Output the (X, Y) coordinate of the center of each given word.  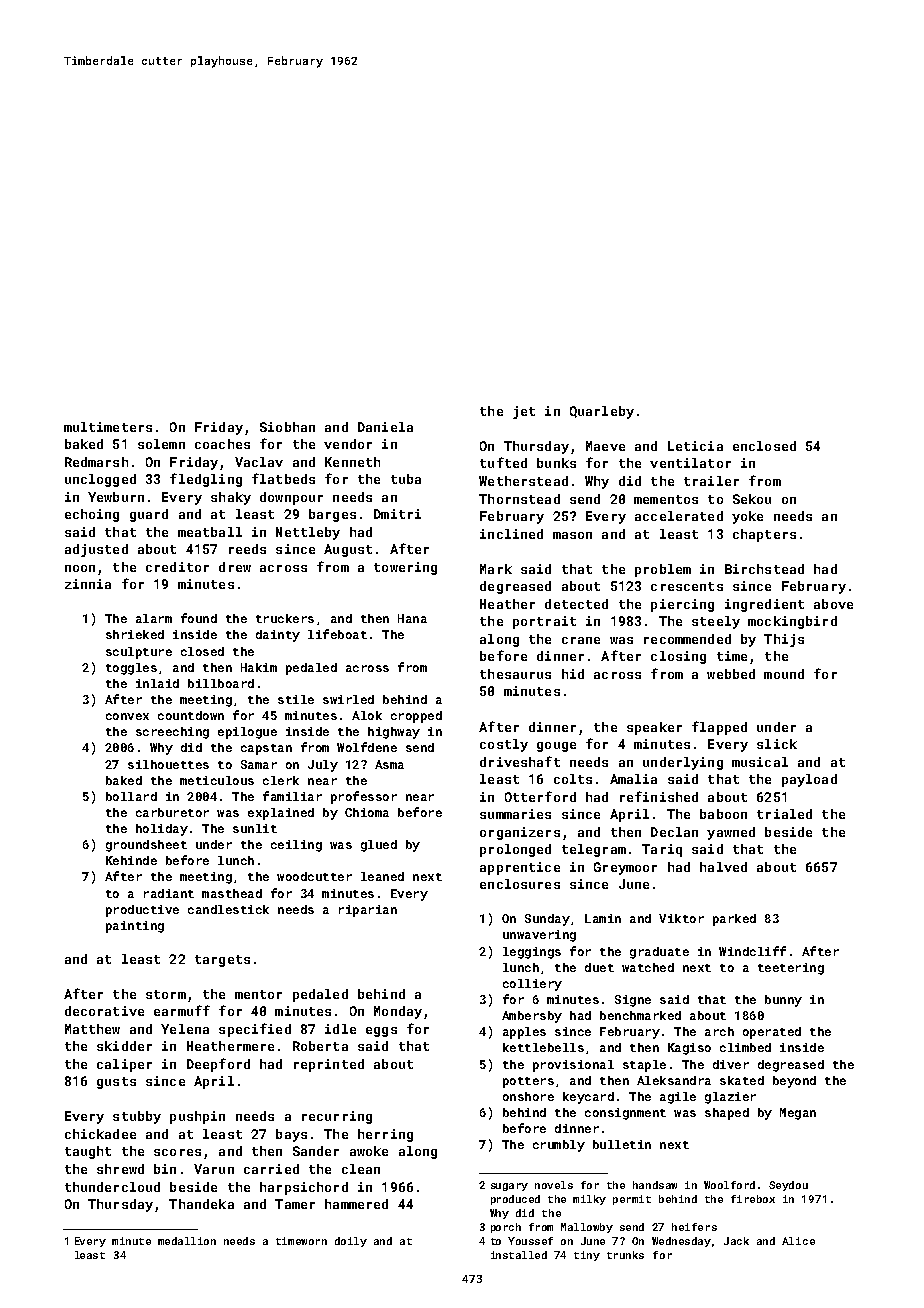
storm (166, 994)
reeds (247, 549)
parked (734, 920)
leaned (382, 876)
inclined (511, 534)
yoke (747, 517)
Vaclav (259, 462)
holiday (162, 830)
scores (177, 1152)
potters (528, 1082)
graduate (659, 953)
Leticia (695, 446)
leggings (532, 953)
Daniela (385, 427)
